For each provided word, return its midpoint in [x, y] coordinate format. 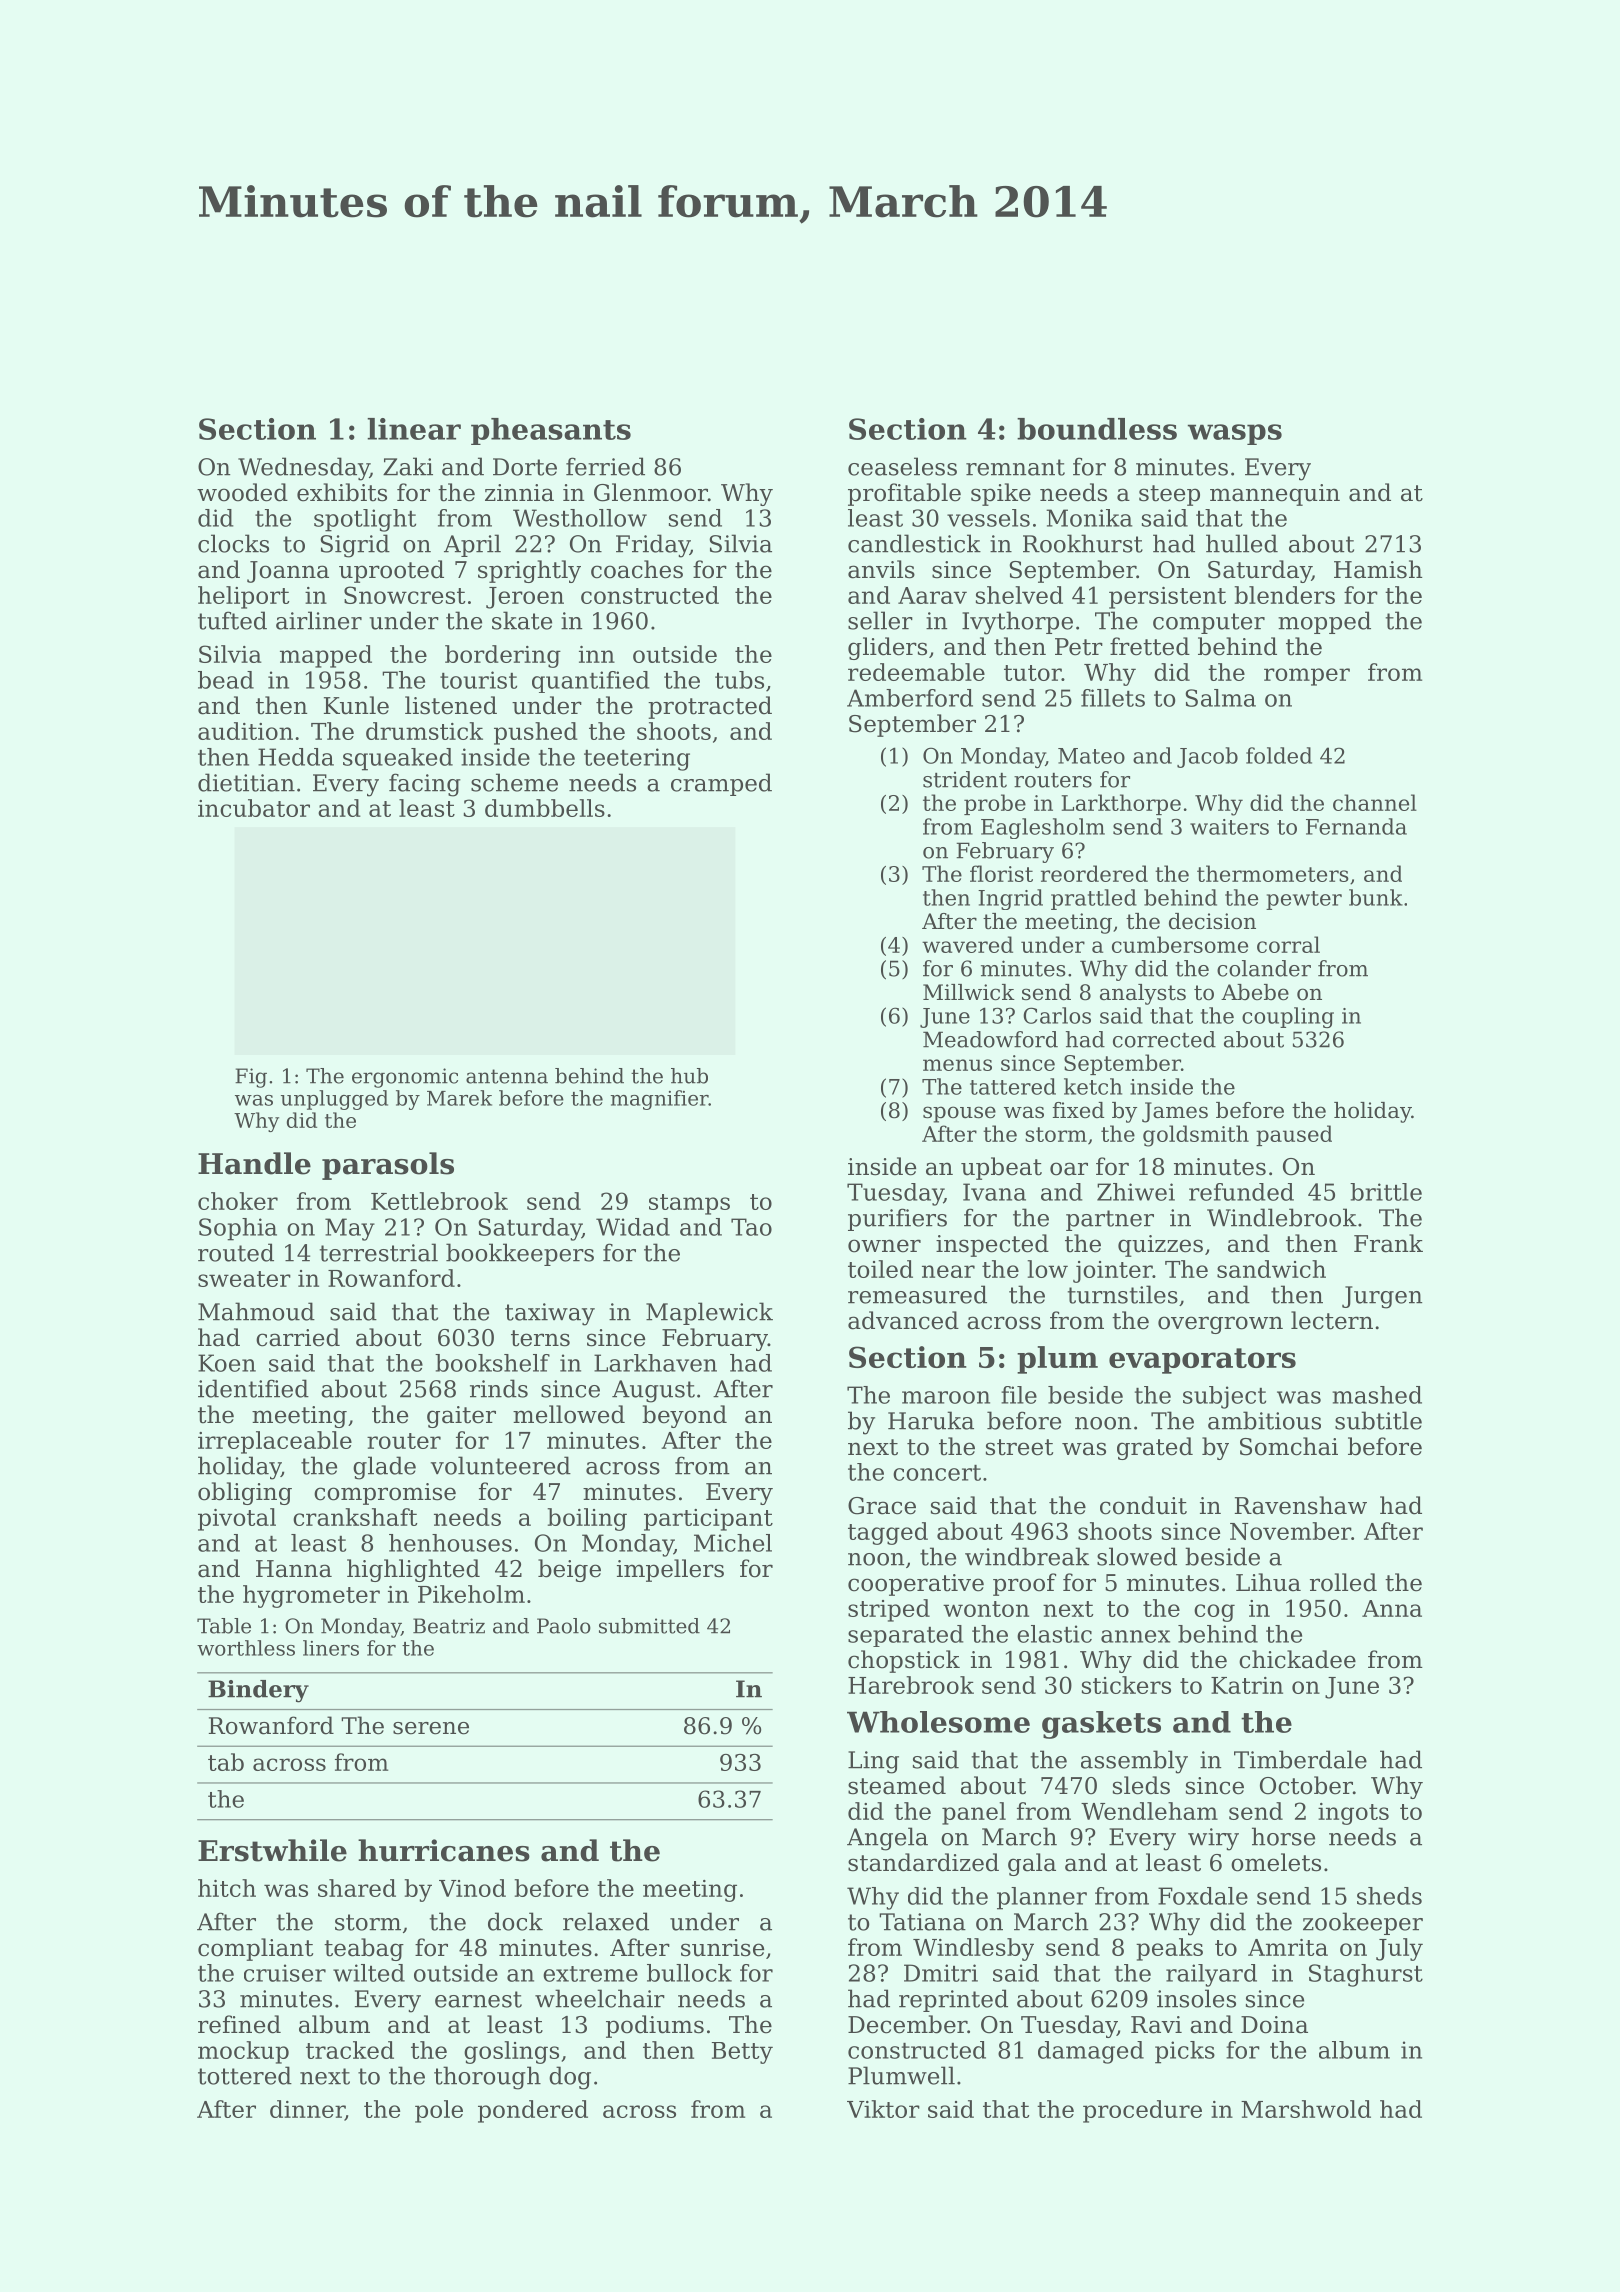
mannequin [1275, 495]
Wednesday [304, 469]
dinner [307, 2110]
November [1290, 1531]
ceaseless [902, 466]
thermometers [1273, 873]
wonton [986, 1609]
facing [425, 785]
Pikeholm [471, 1594]
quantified [591, 682]
